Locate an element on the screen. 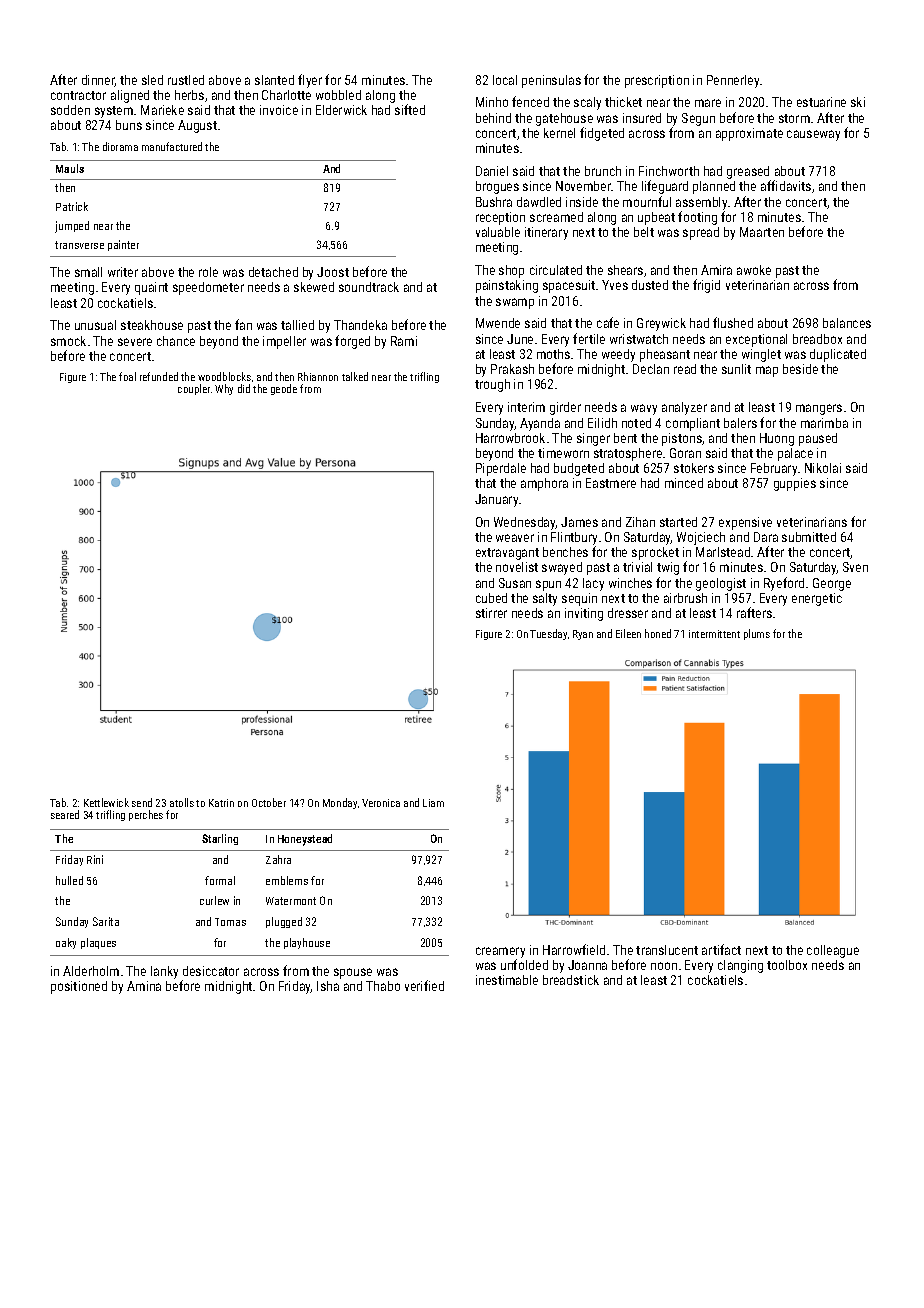  foal is located at coordinates (127, 376).
